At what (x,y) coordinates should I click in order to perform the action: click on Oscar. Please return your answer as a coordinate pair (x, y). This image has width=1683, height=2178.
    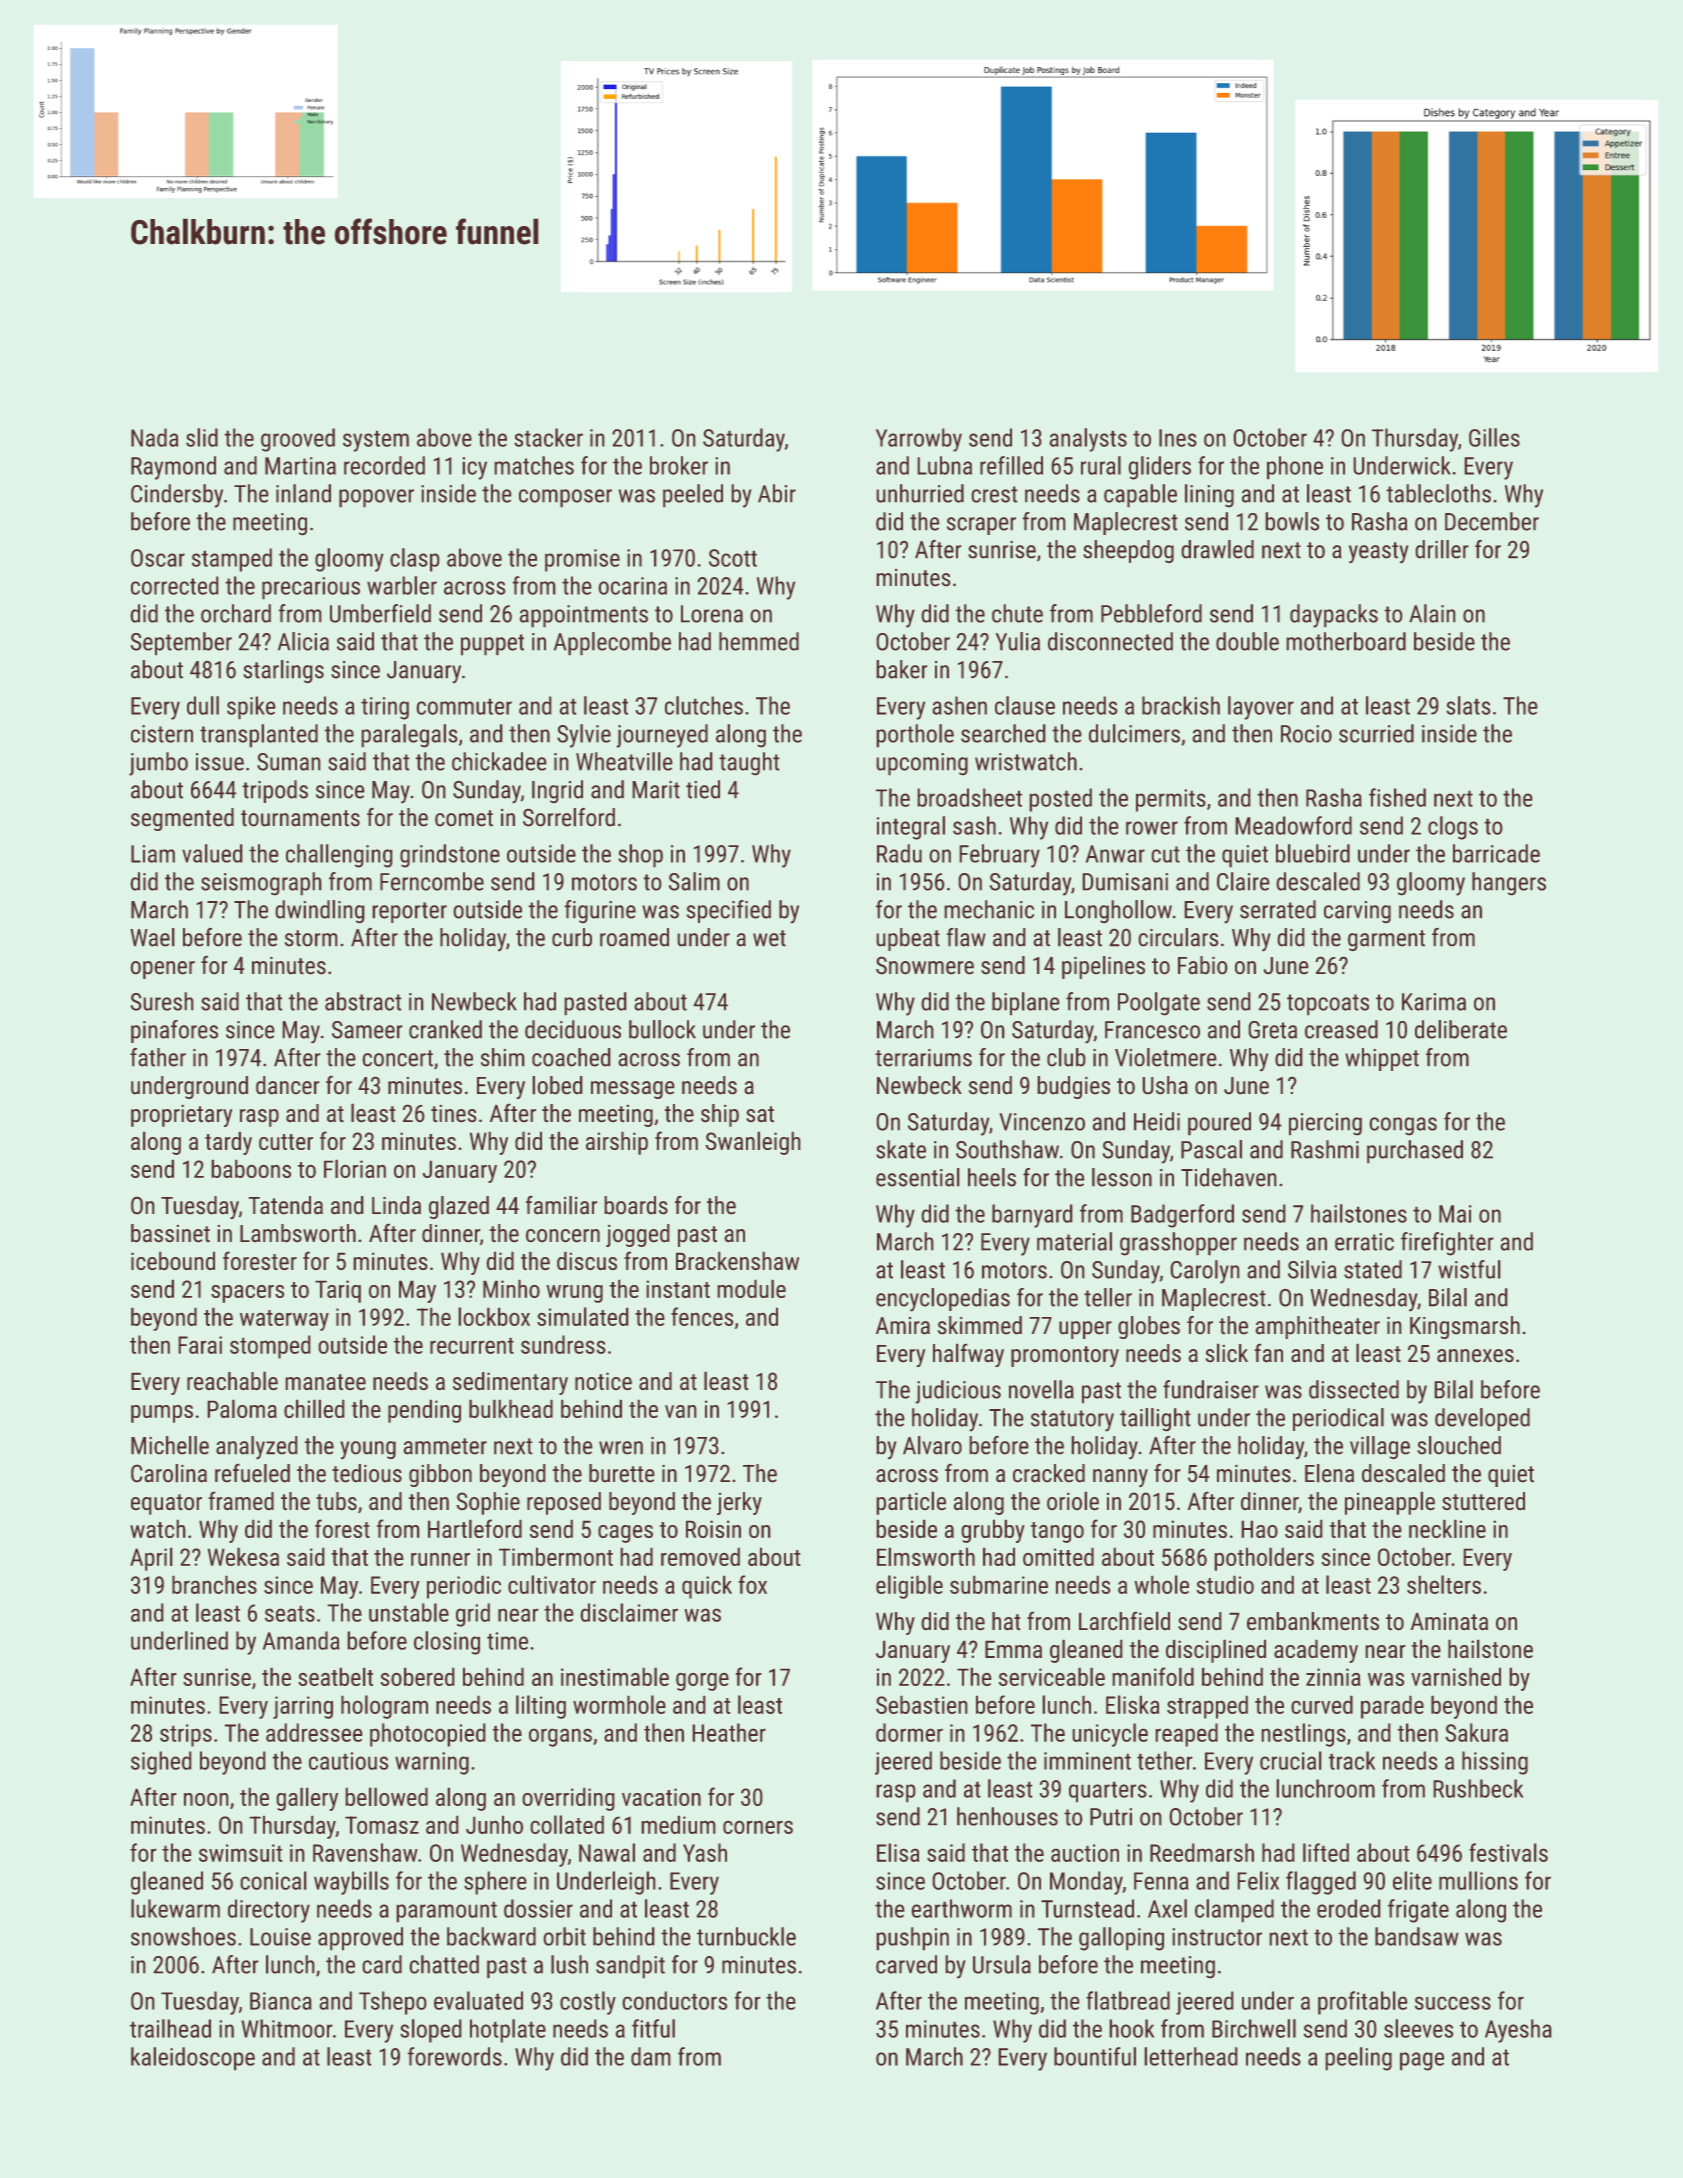
    Looking at the image, I should click on (158, 558).
